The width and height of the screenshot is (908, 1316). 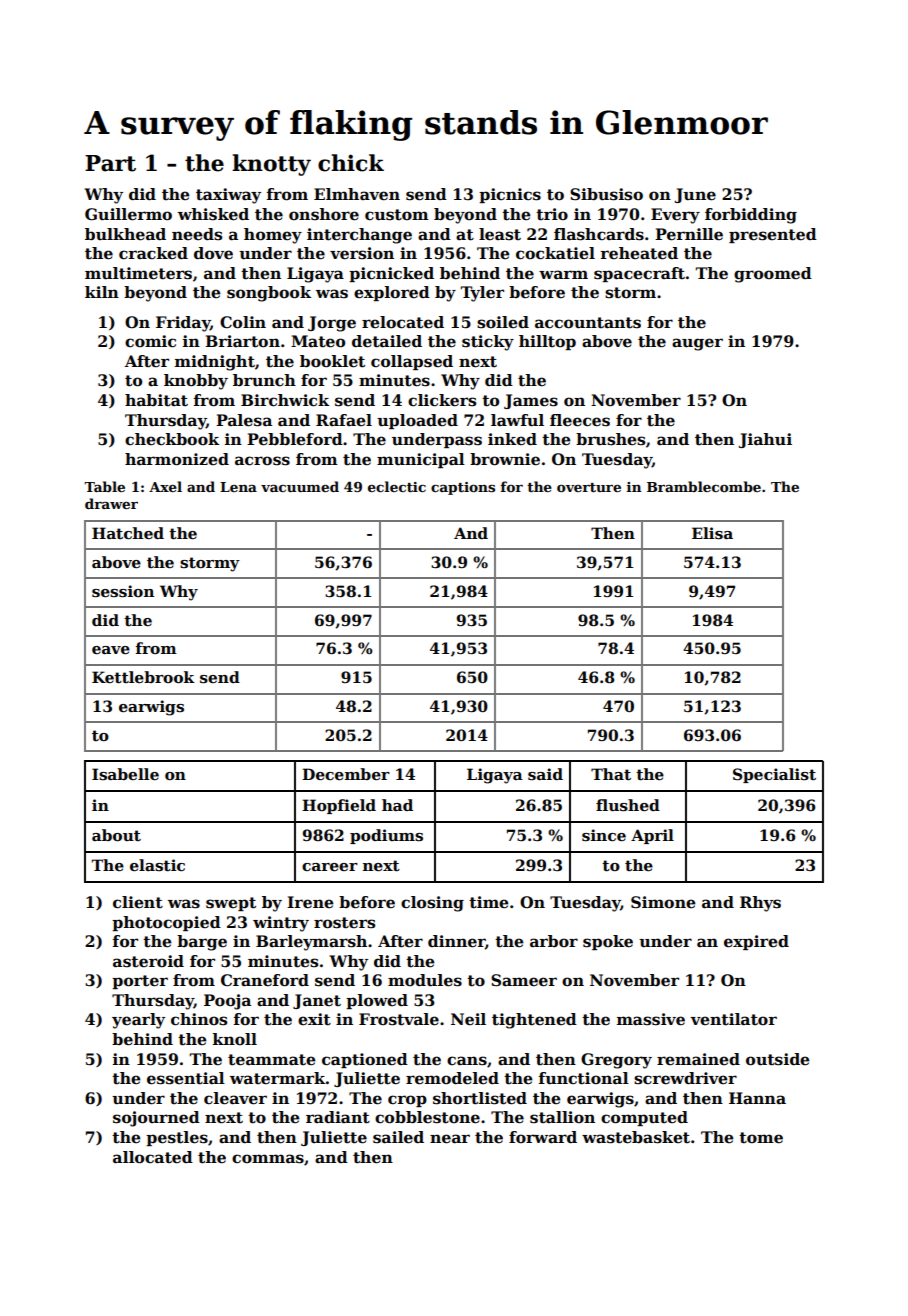 I want to click on Bramblecombe, so click(x=704, y=486).
